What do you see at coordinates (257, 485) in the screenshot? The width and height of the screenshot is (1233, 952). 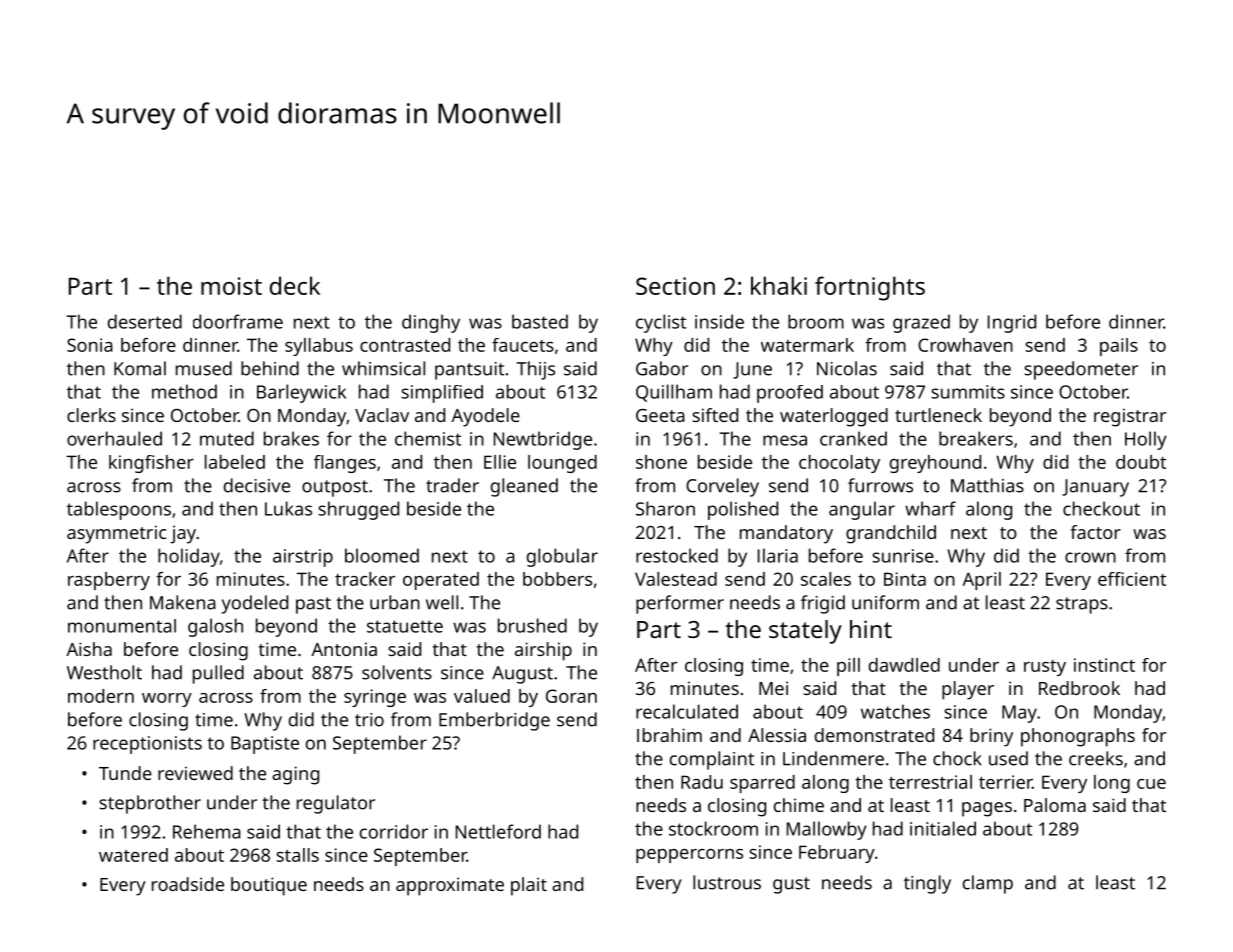 I see `decisive` at bounding box center [257, 485].
